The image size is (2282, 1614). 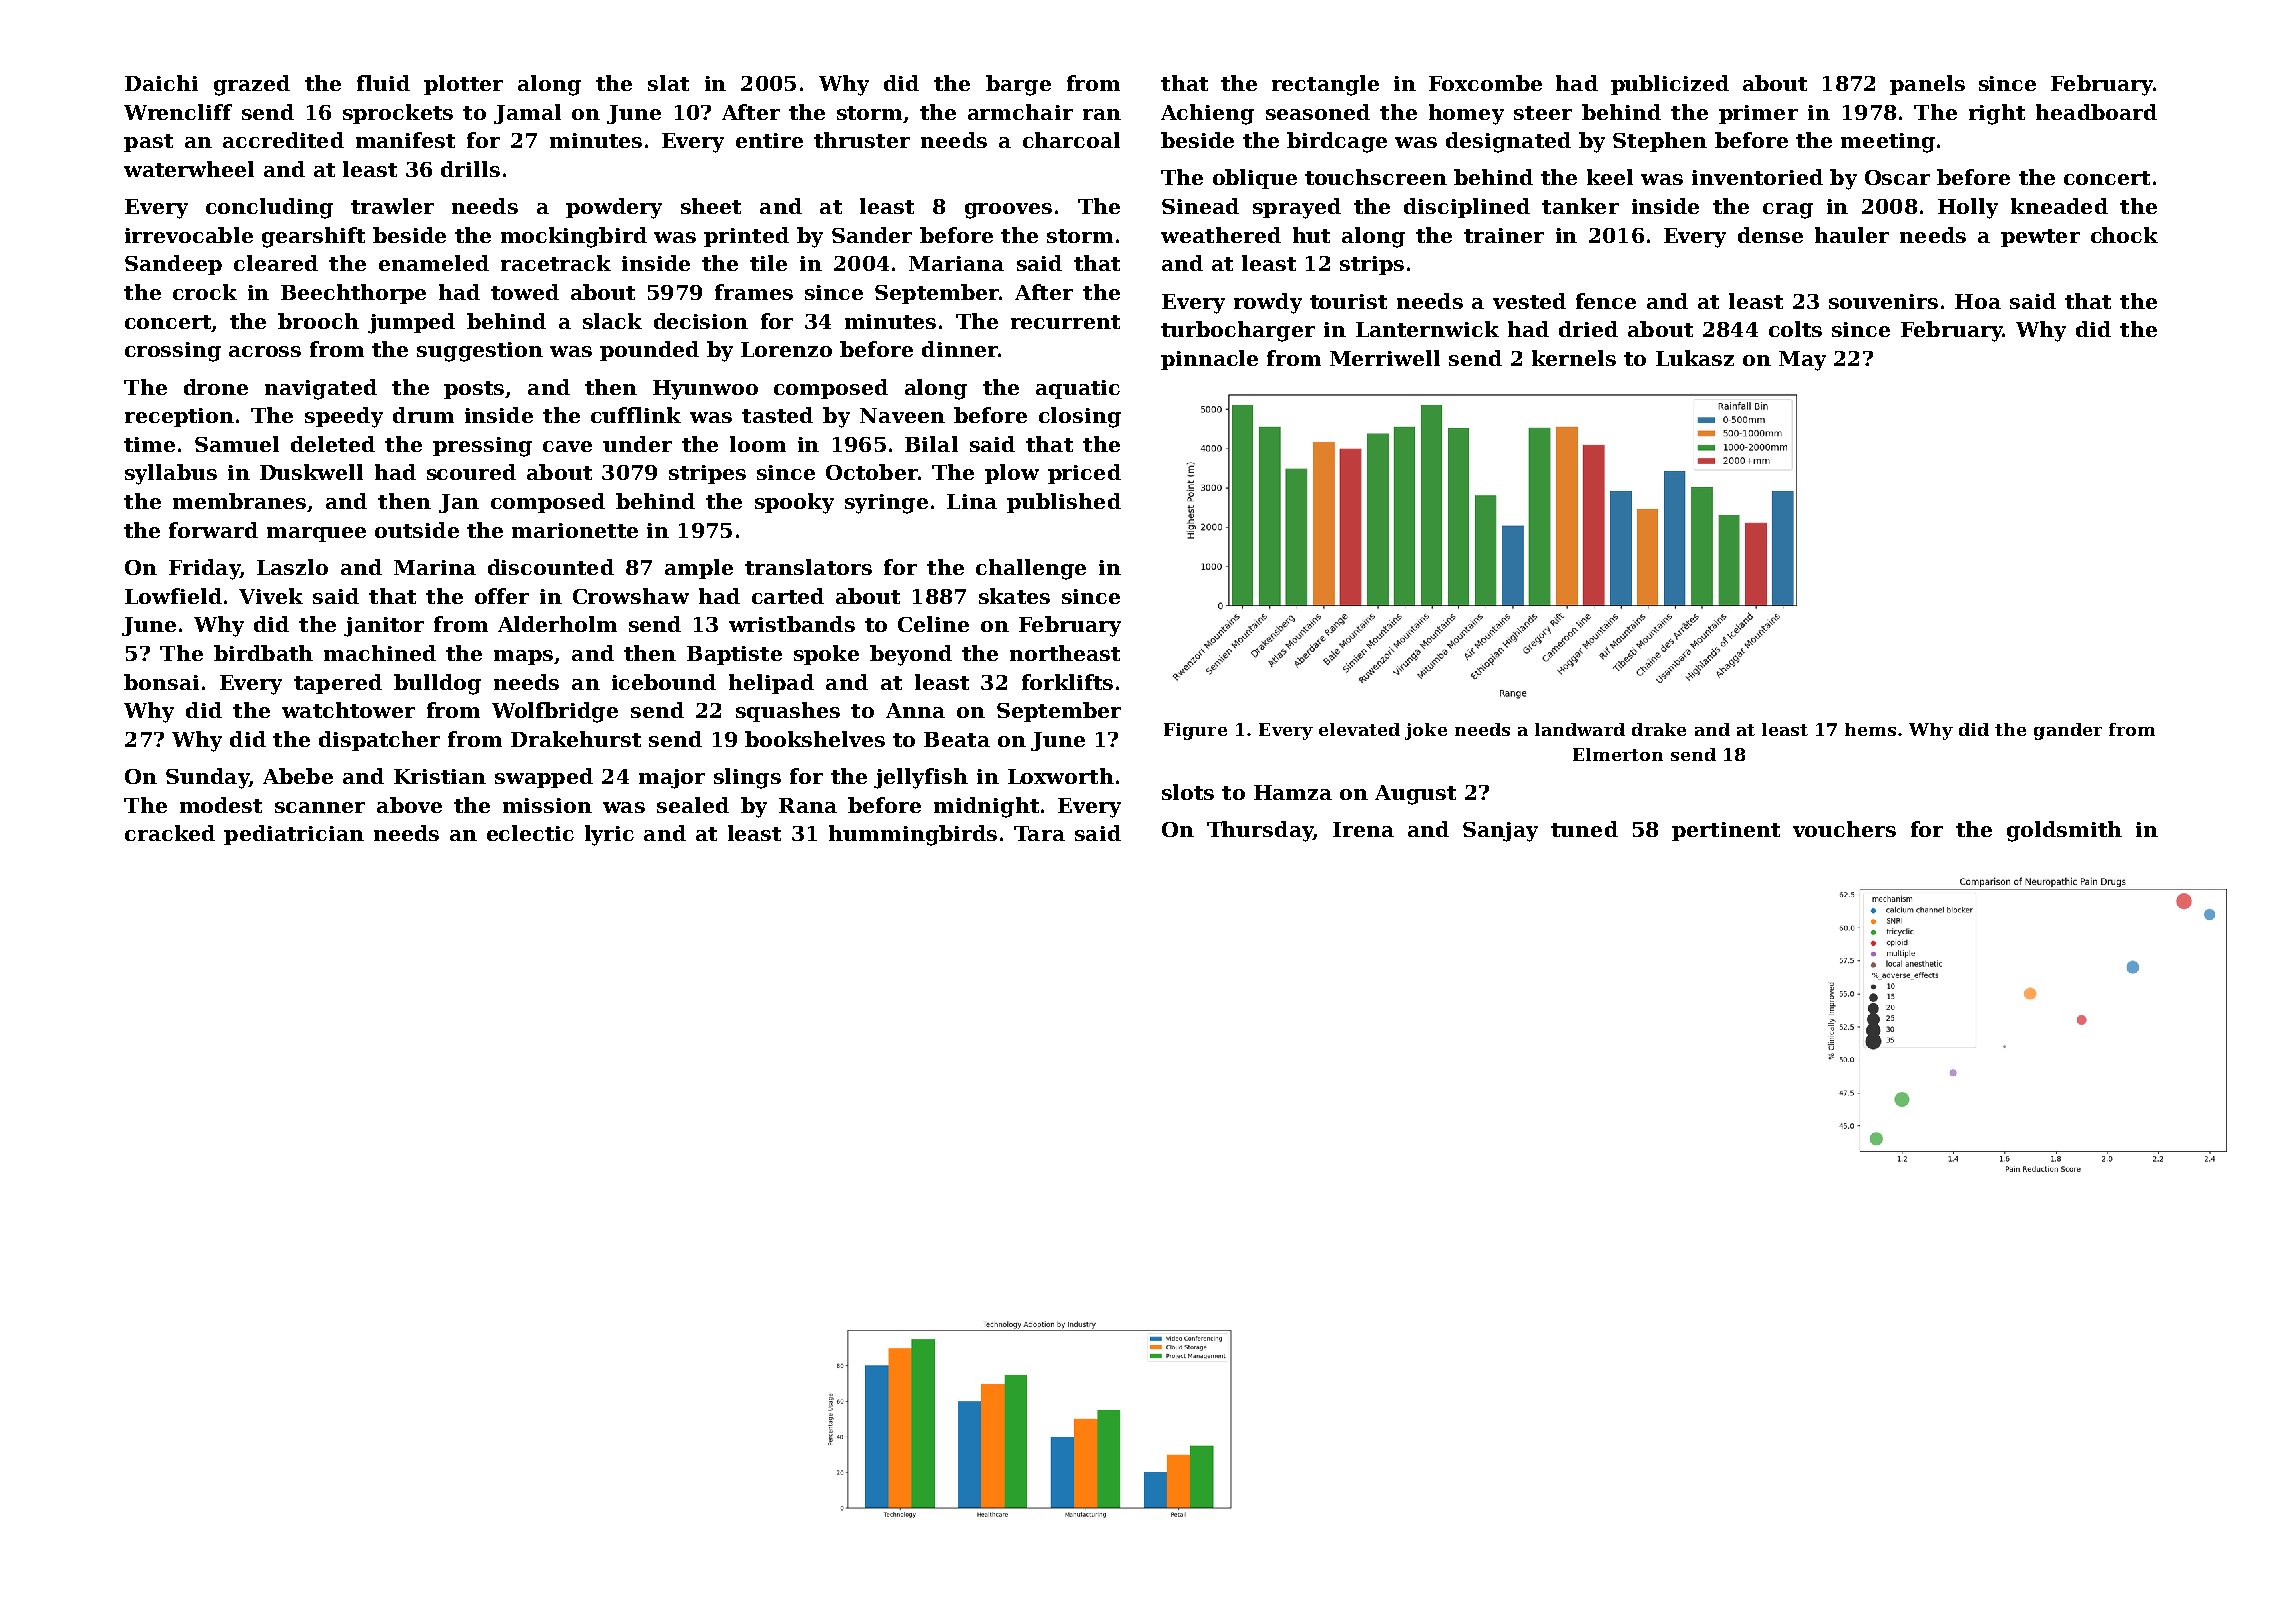 What do you see at coordinates (1978, 301) in the page?
I see `Hoa` at bounding box center [1978, 301].
